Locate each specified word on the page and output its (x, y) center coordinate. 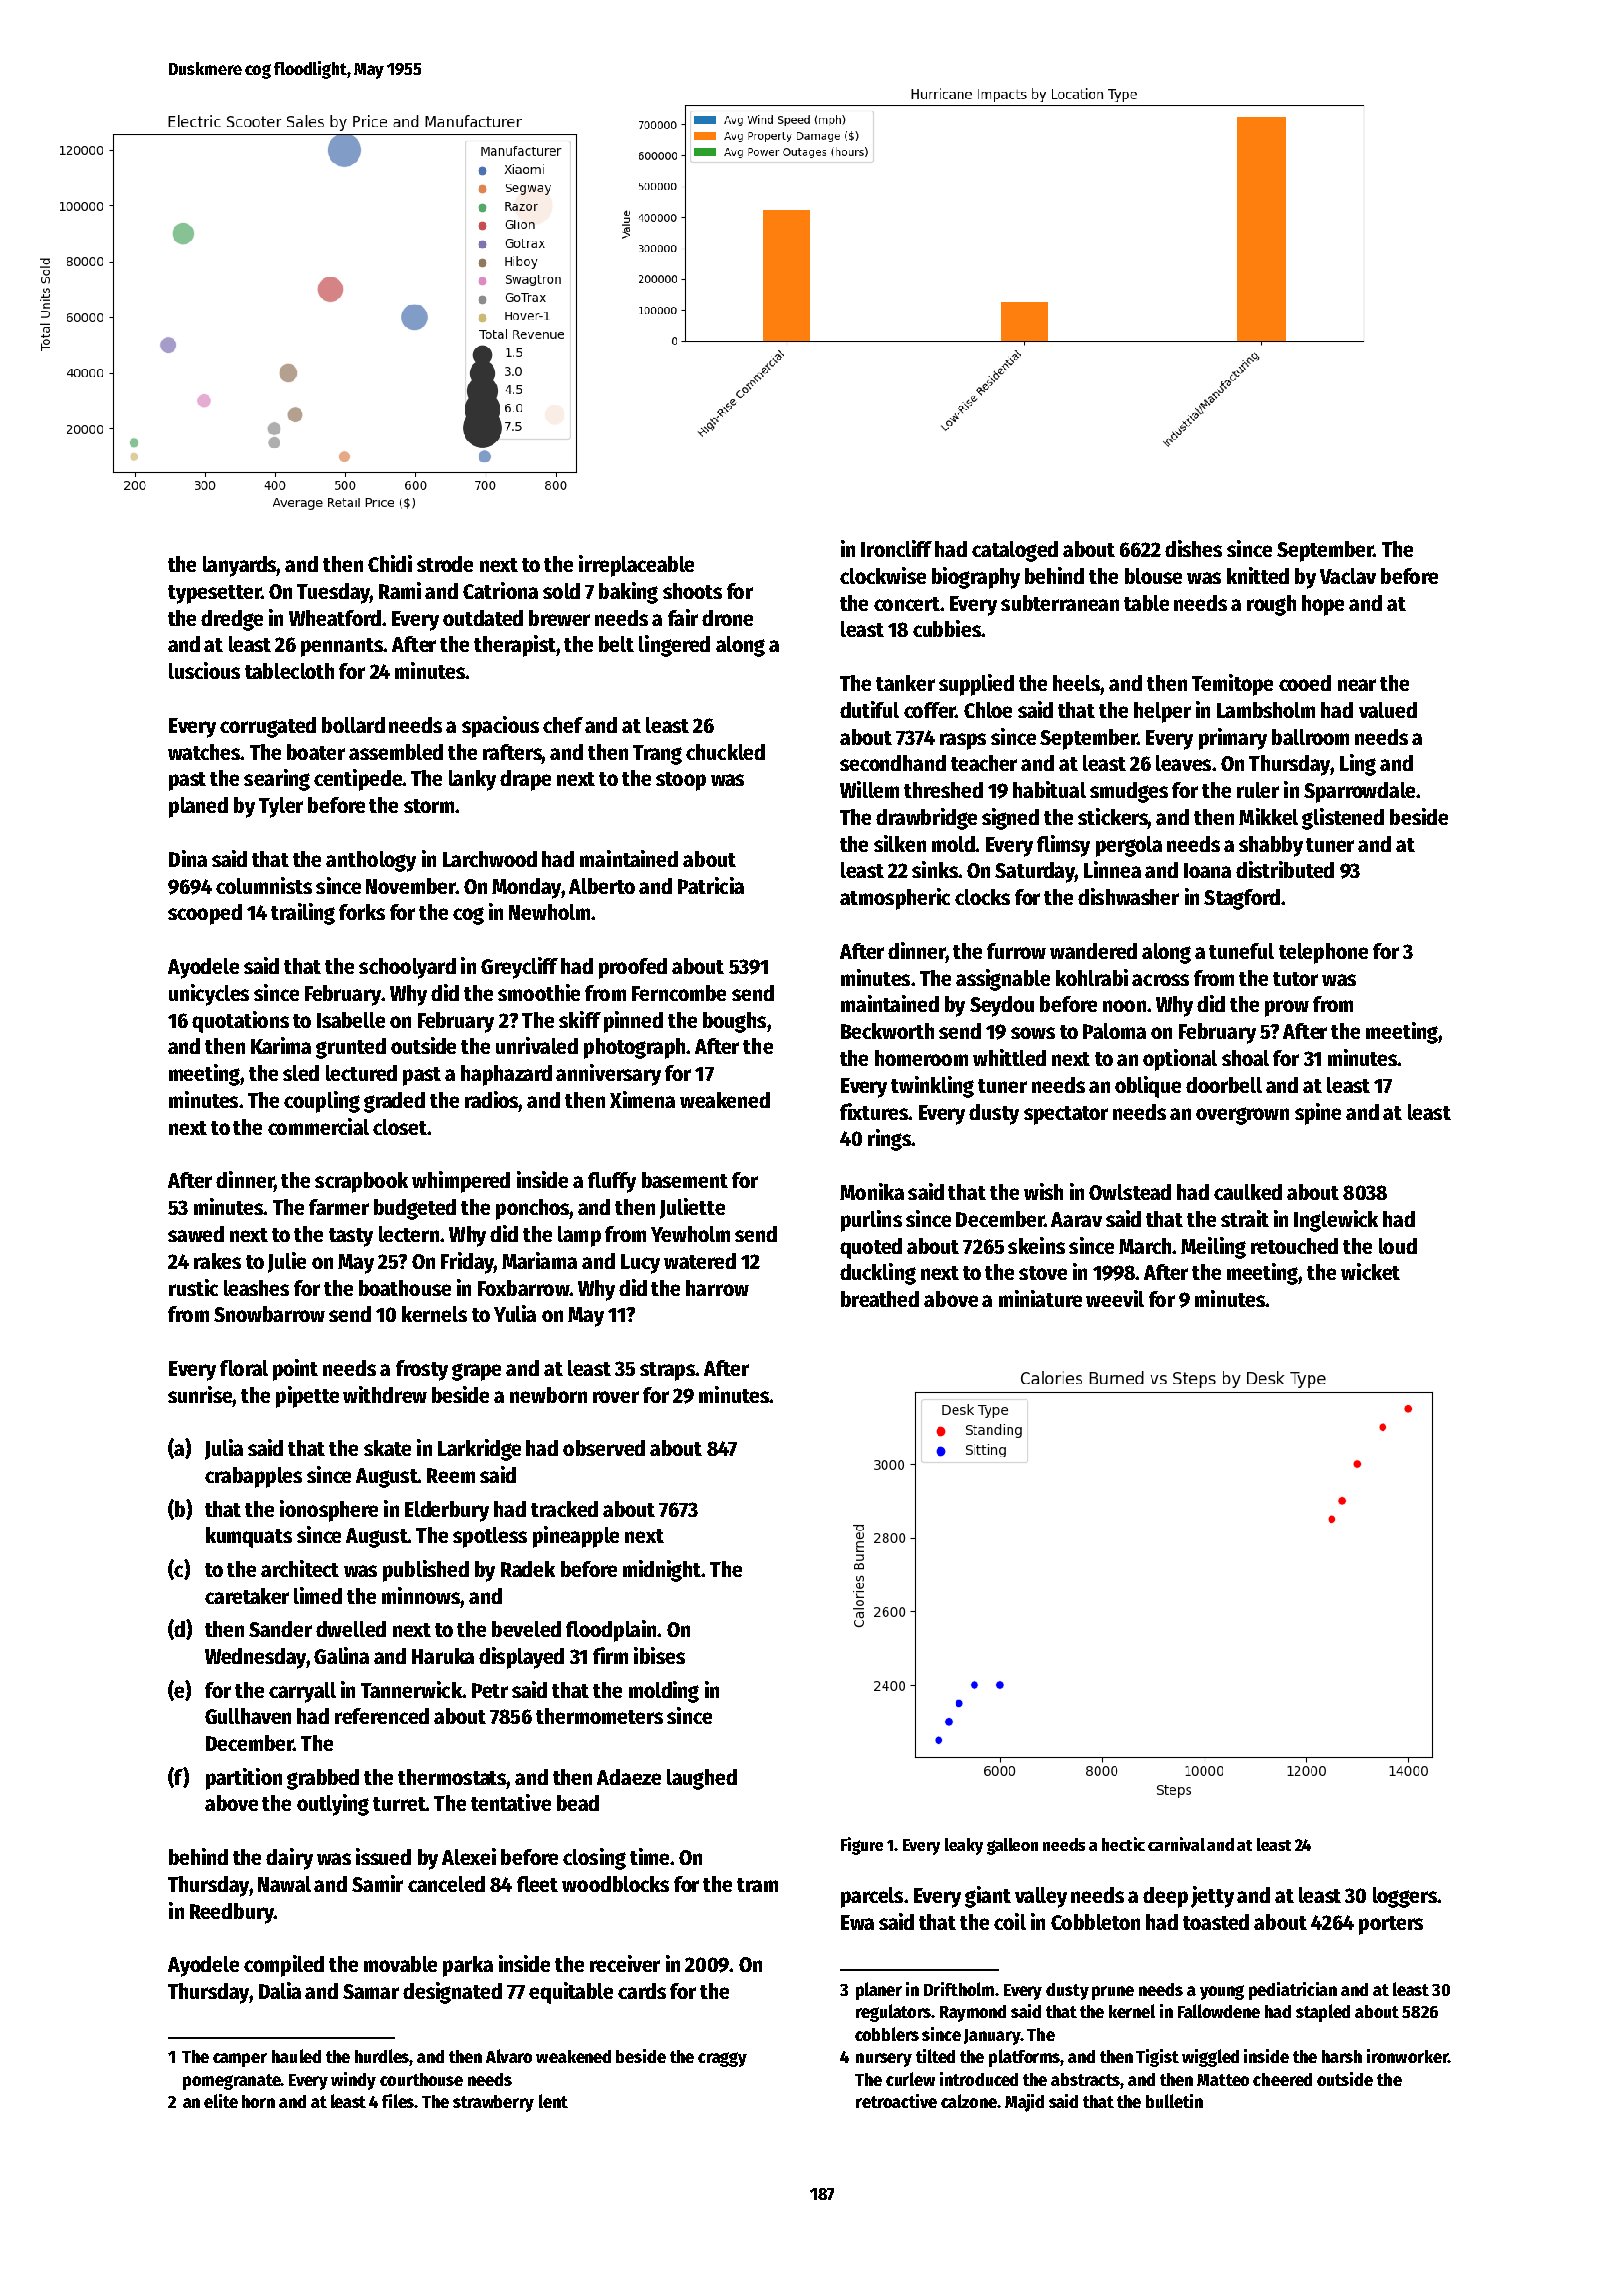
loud (1398, 1246)
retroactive (896, 2101)
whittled (1009, 1057)
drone (727, 618)
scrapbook (361, 1182)
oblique (1148, 1087)
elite (221, 2101)
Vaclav (1348, 576)
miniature (1040, 1298)
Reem (451, 1475)
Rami (400, 590)
